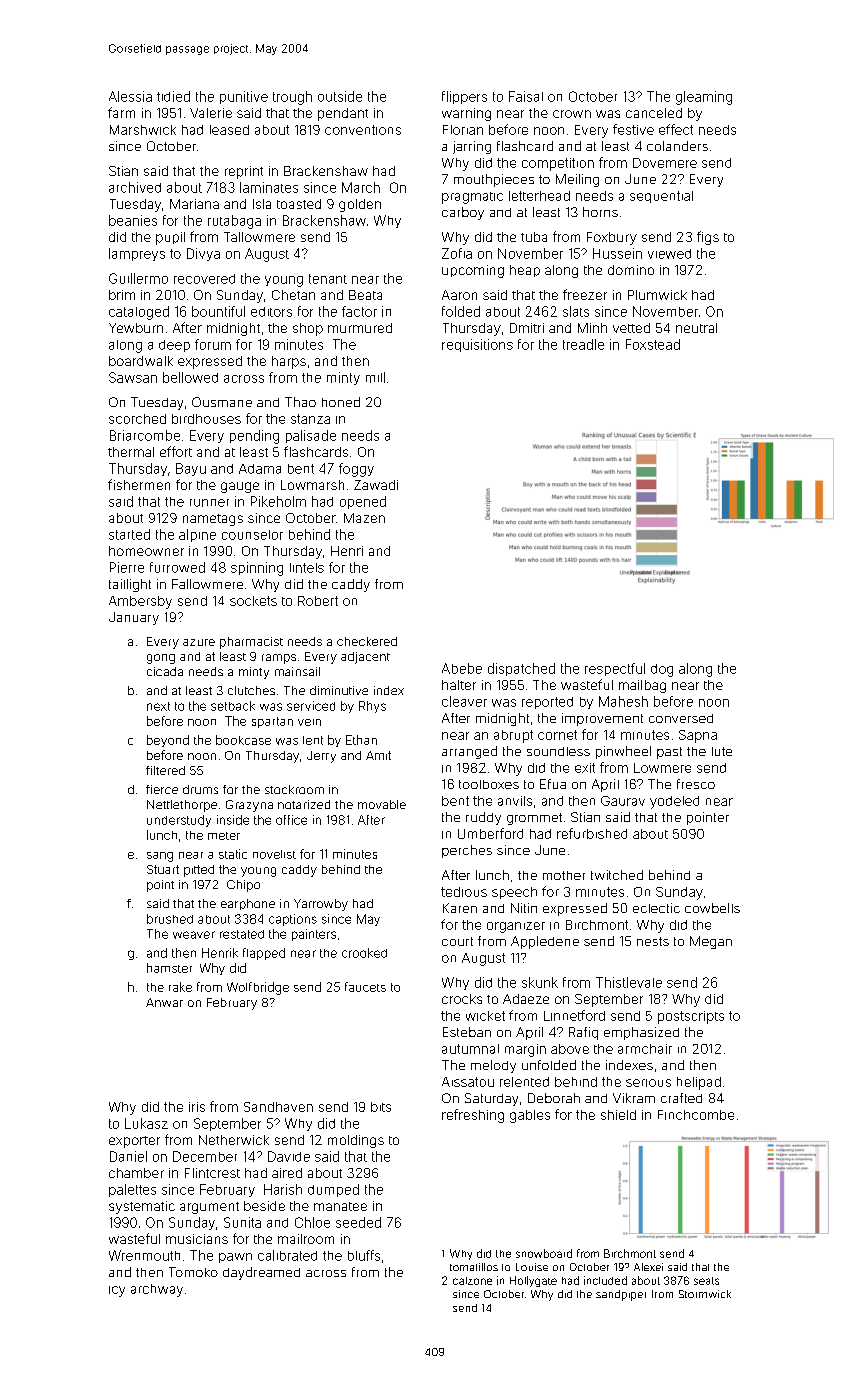  I want to click on Amit, so click(378, 755).
